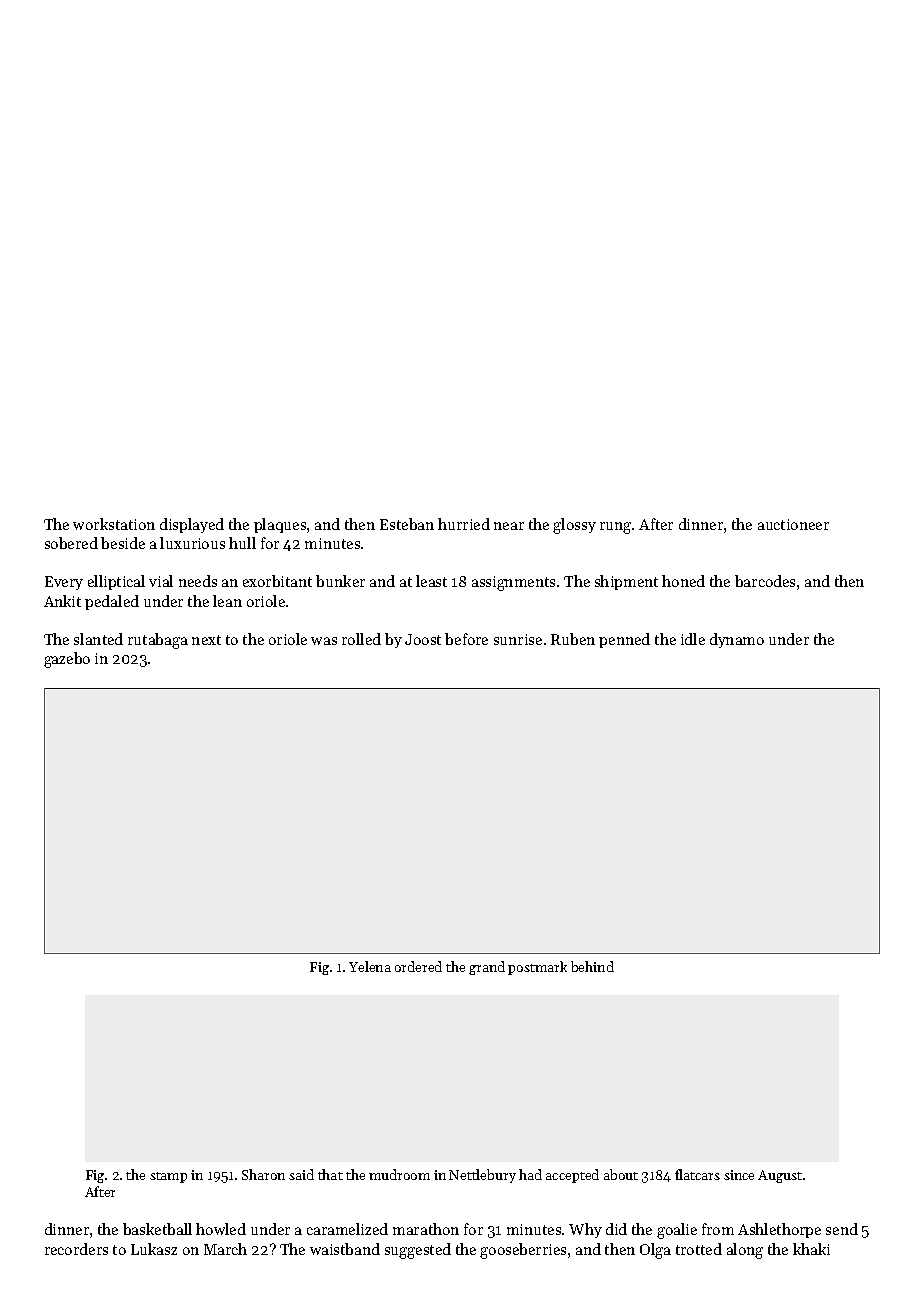 The height and width of the document is (1308, 924). Describe the element at coordinates (780, 1176) in the document. I see `August` at that location.
